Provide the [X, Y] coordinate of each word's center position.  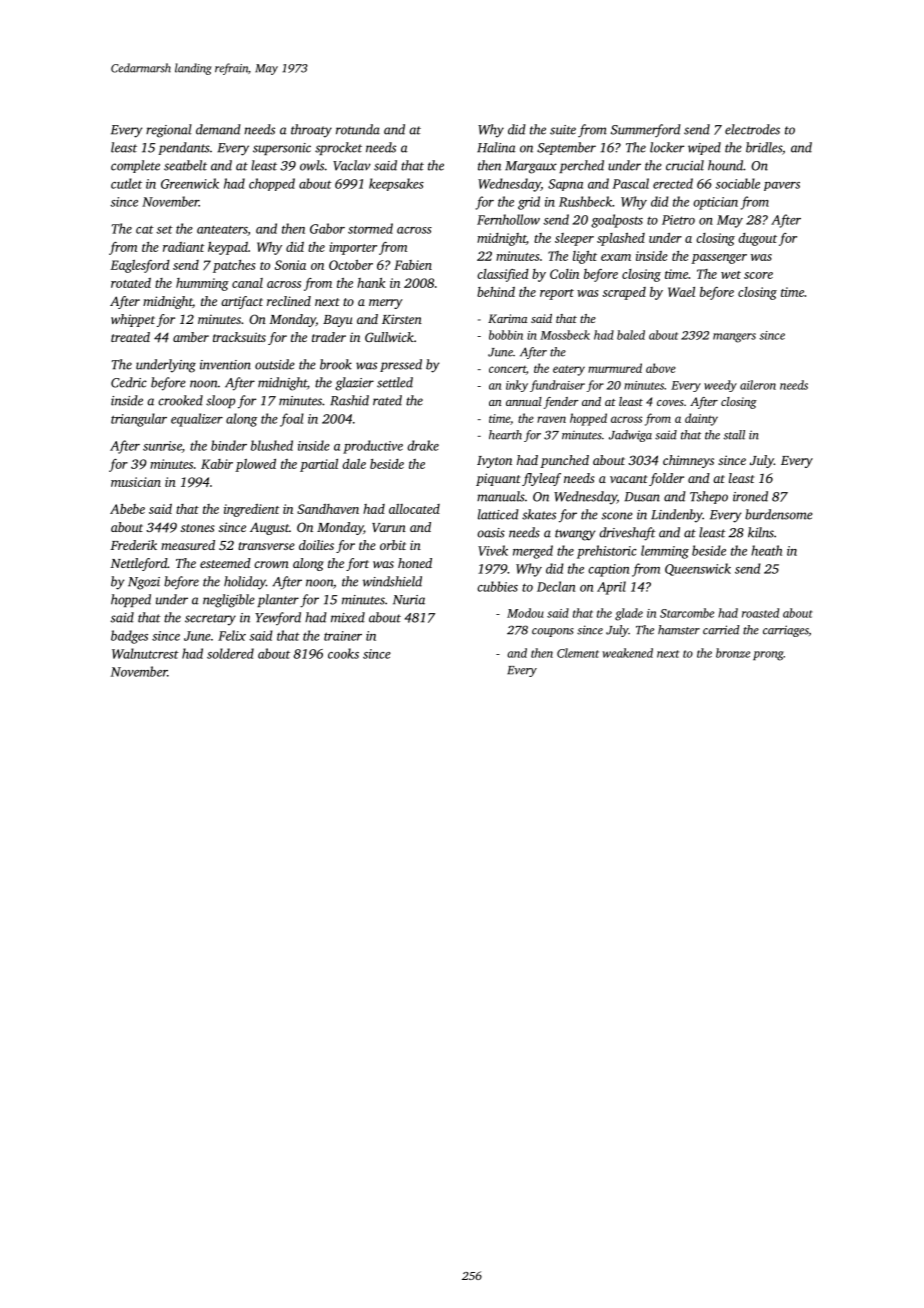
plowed [255, 465]
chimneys [688, 461]
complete [135, 166]
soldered [230, 653]
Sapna [565, 185]
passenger [719, 259]
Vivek [493, 550]
